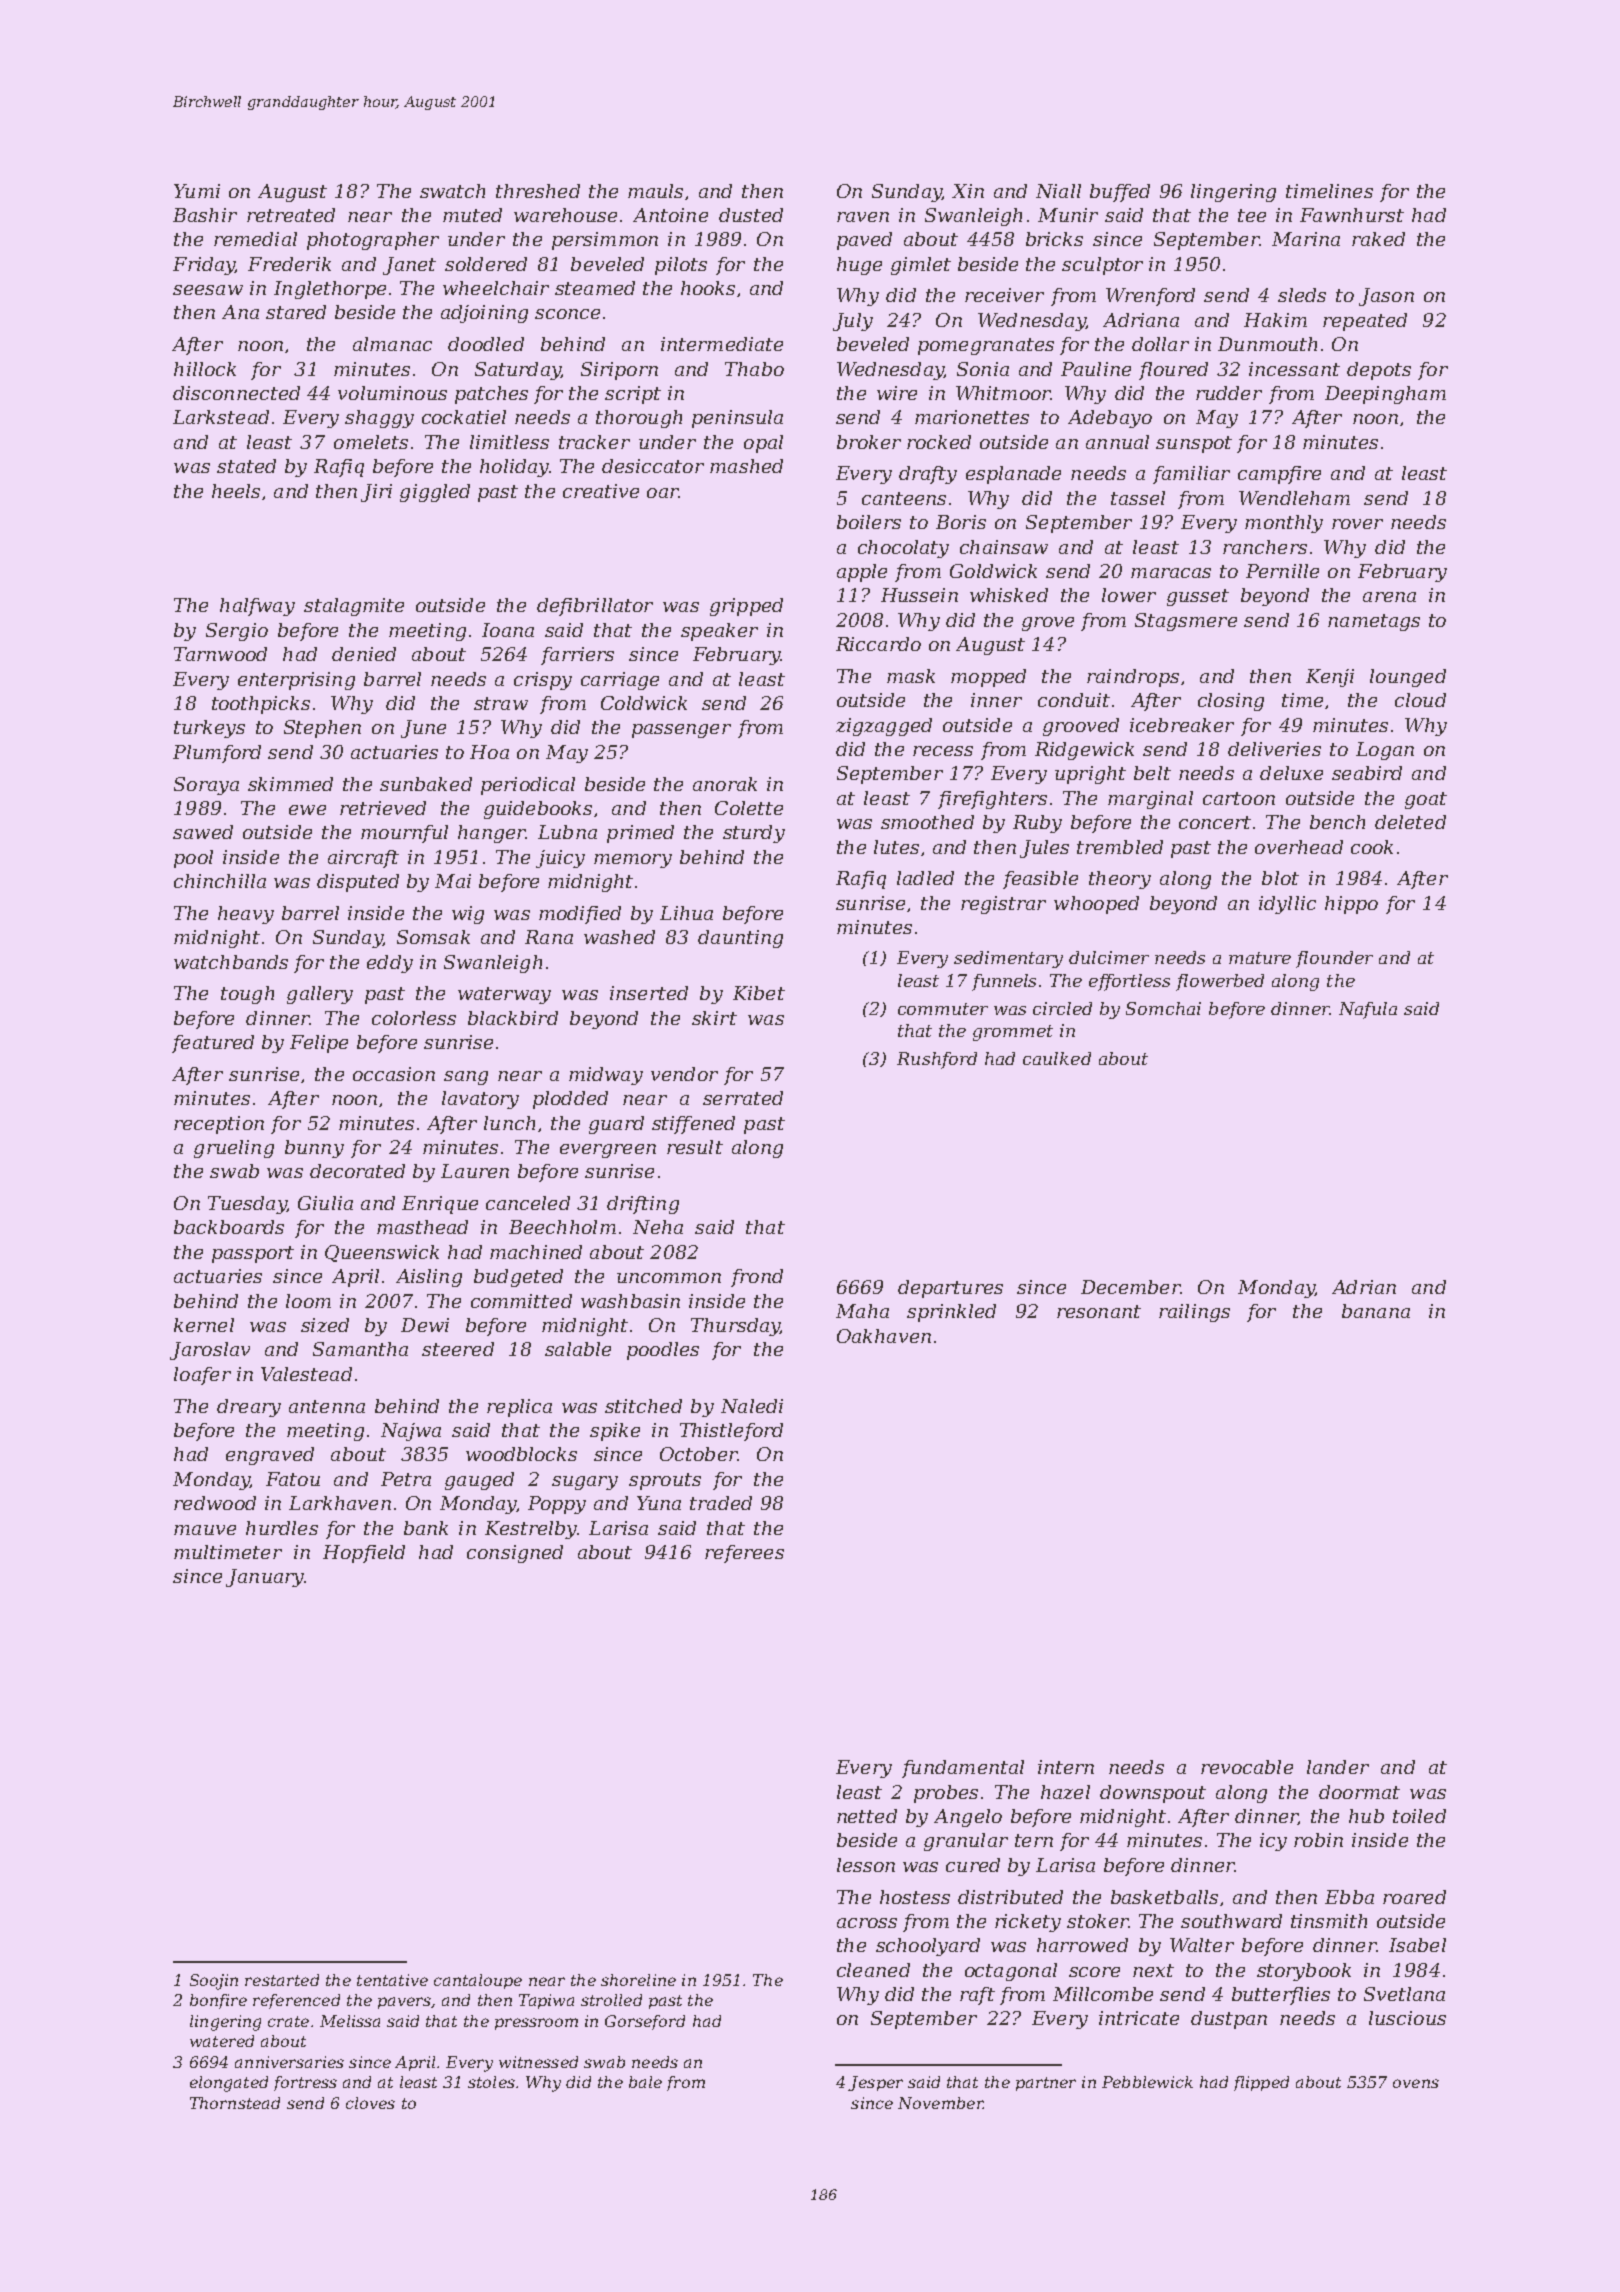 Image resolution: width=1620 pixels, height=2292 pixels. Describe the element at coordinates (376, 493) in the image. I see `Jiri` at that location.
